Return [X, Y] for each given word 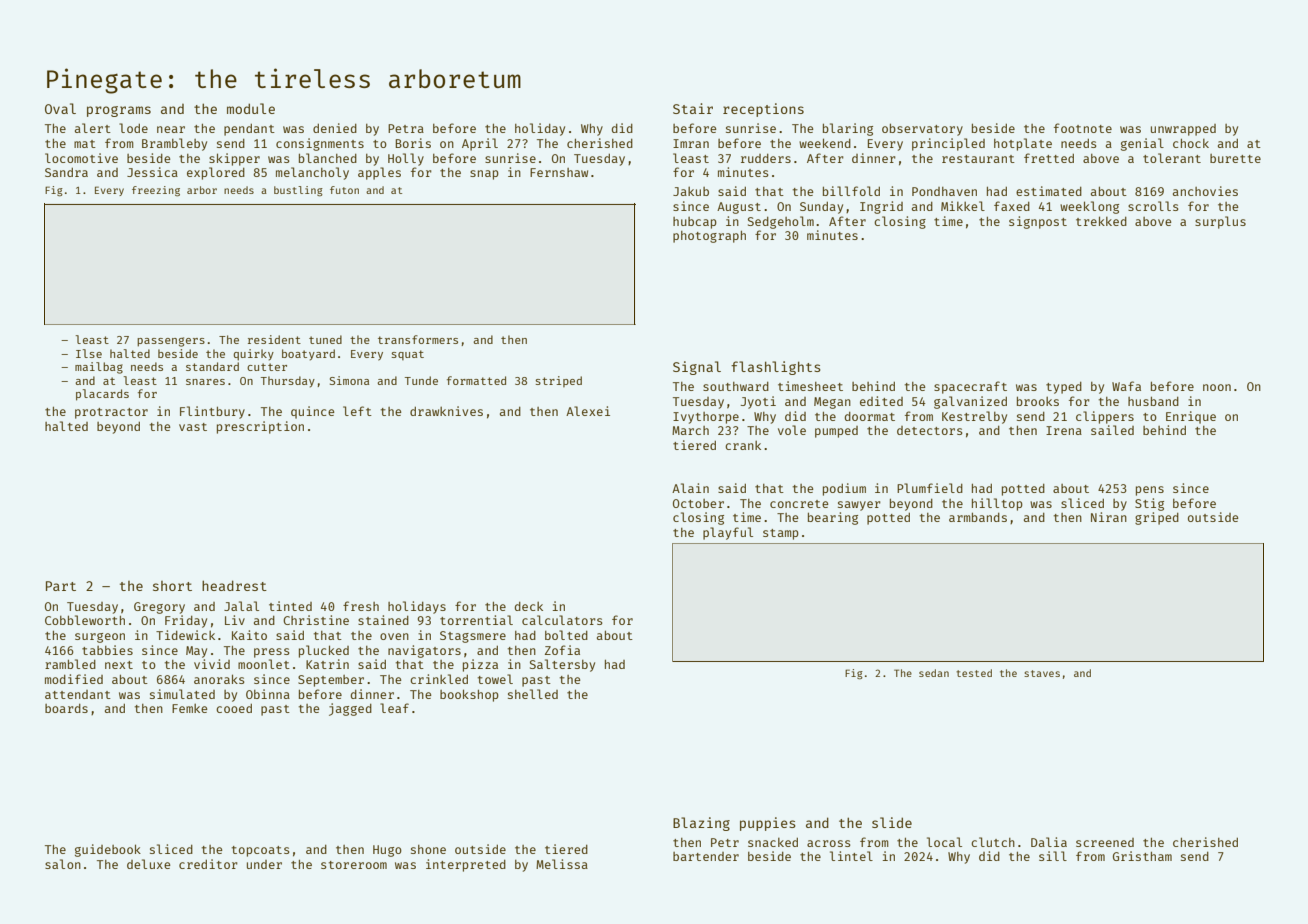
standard [212, 366]
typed [1064, 388]
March [690, 430]
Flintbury [212, 412]
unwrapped [1183, 130]
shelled [533, 694]
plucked [324, 651]
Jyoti [758, 402]
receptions [763, 110]
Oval [60, 108]
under [264, 864]
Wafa [1126, 386]
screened [1105, 842]
